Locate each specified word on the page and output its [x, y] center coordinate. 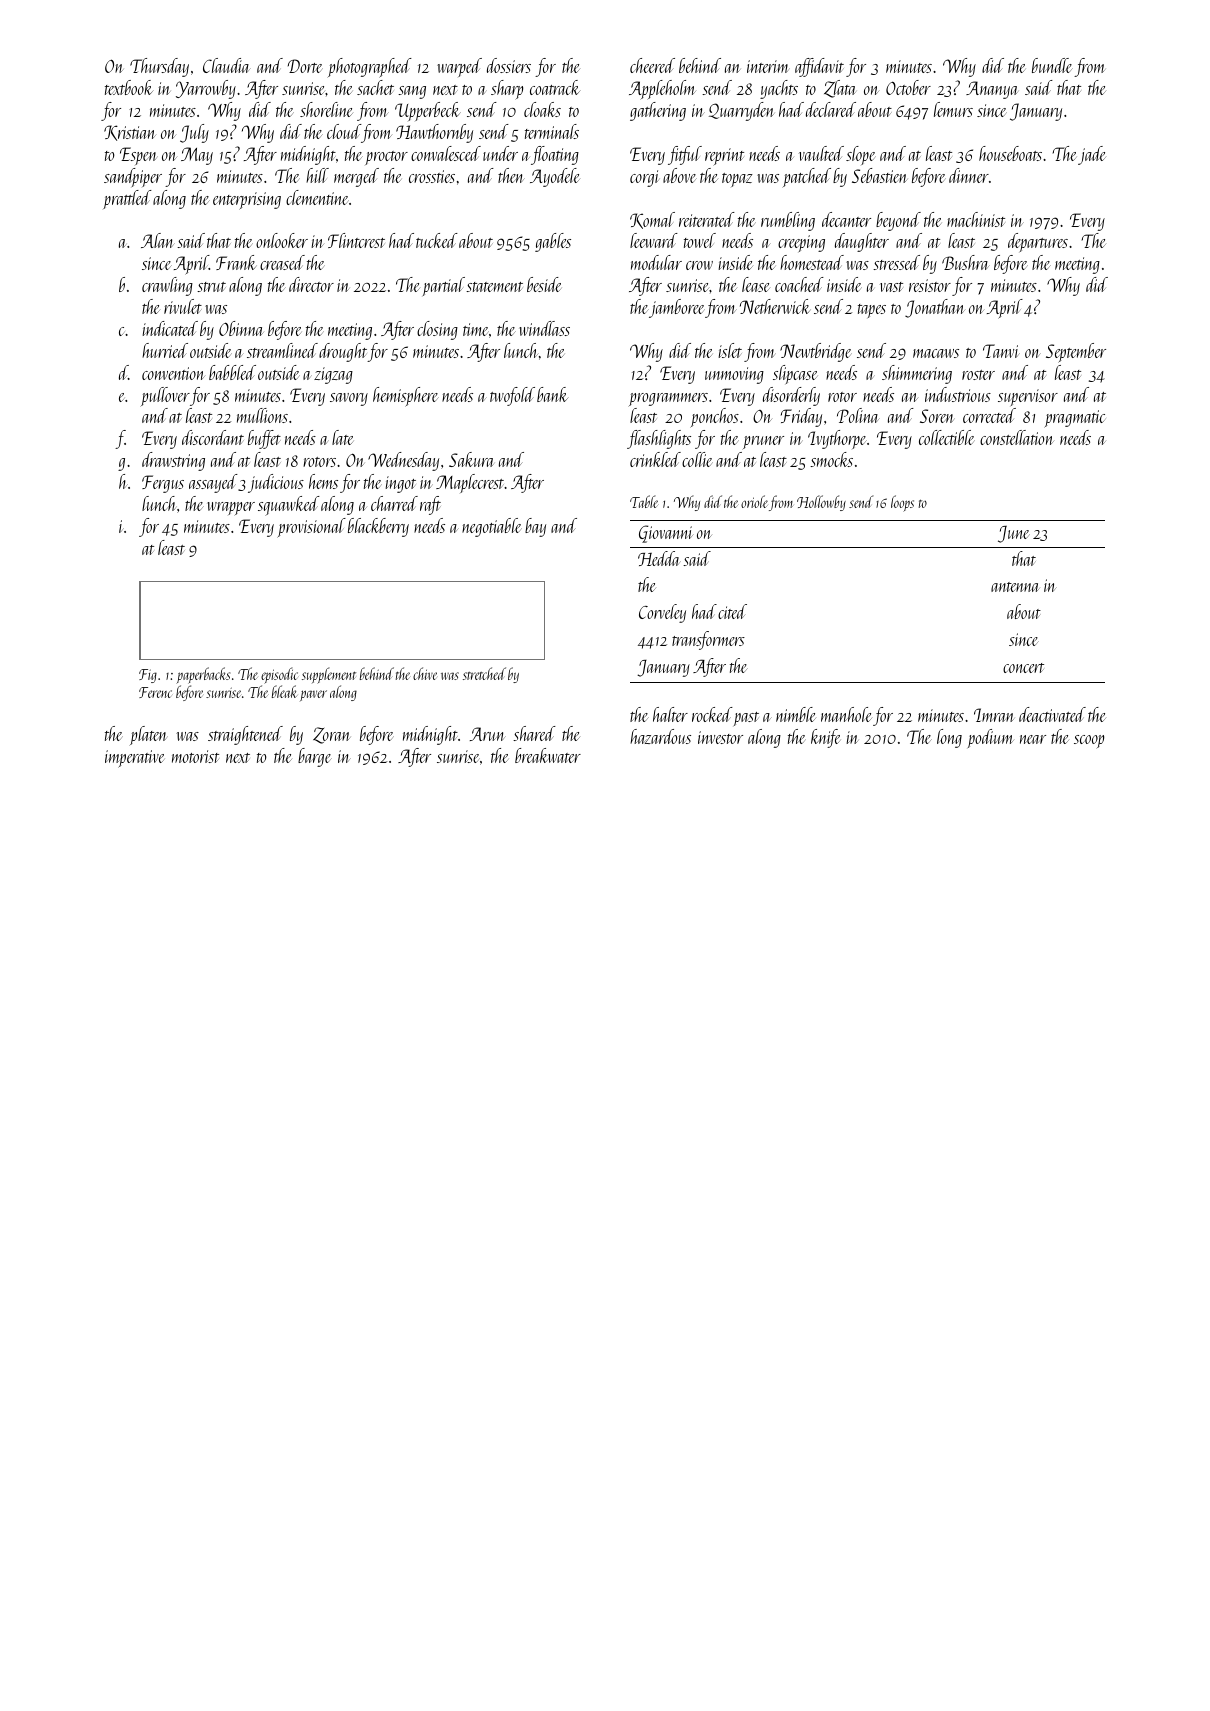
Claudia [226, 65]
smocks [831, 459]
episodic [279, 676]
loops [902, 503]
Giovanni [666, 534]
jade [1092, 155]
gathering [658, 111]
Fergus [163, 484]
